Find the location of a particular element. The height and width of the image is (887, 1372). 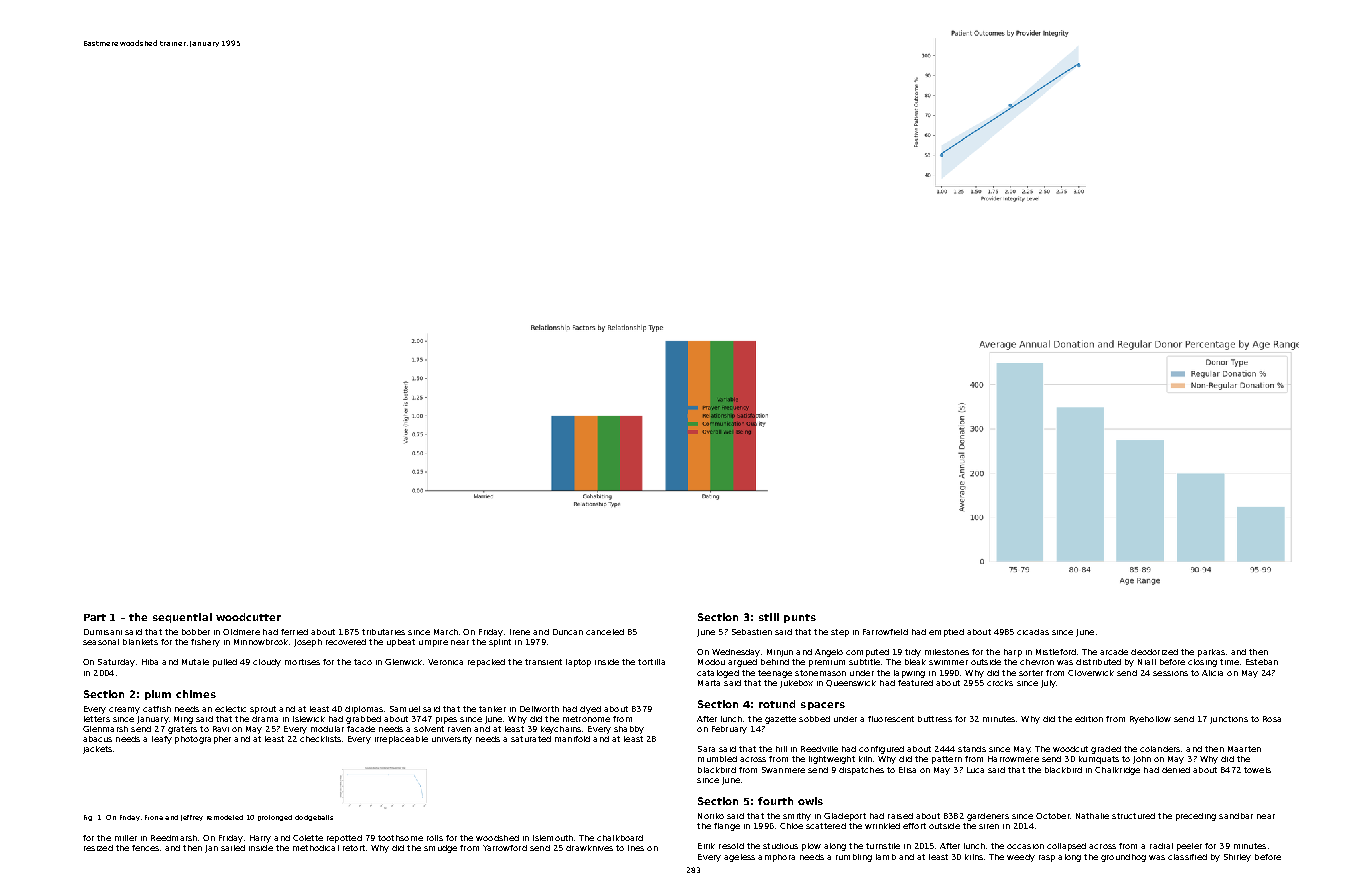

cicadas is located at coordinates (1033, 632).
